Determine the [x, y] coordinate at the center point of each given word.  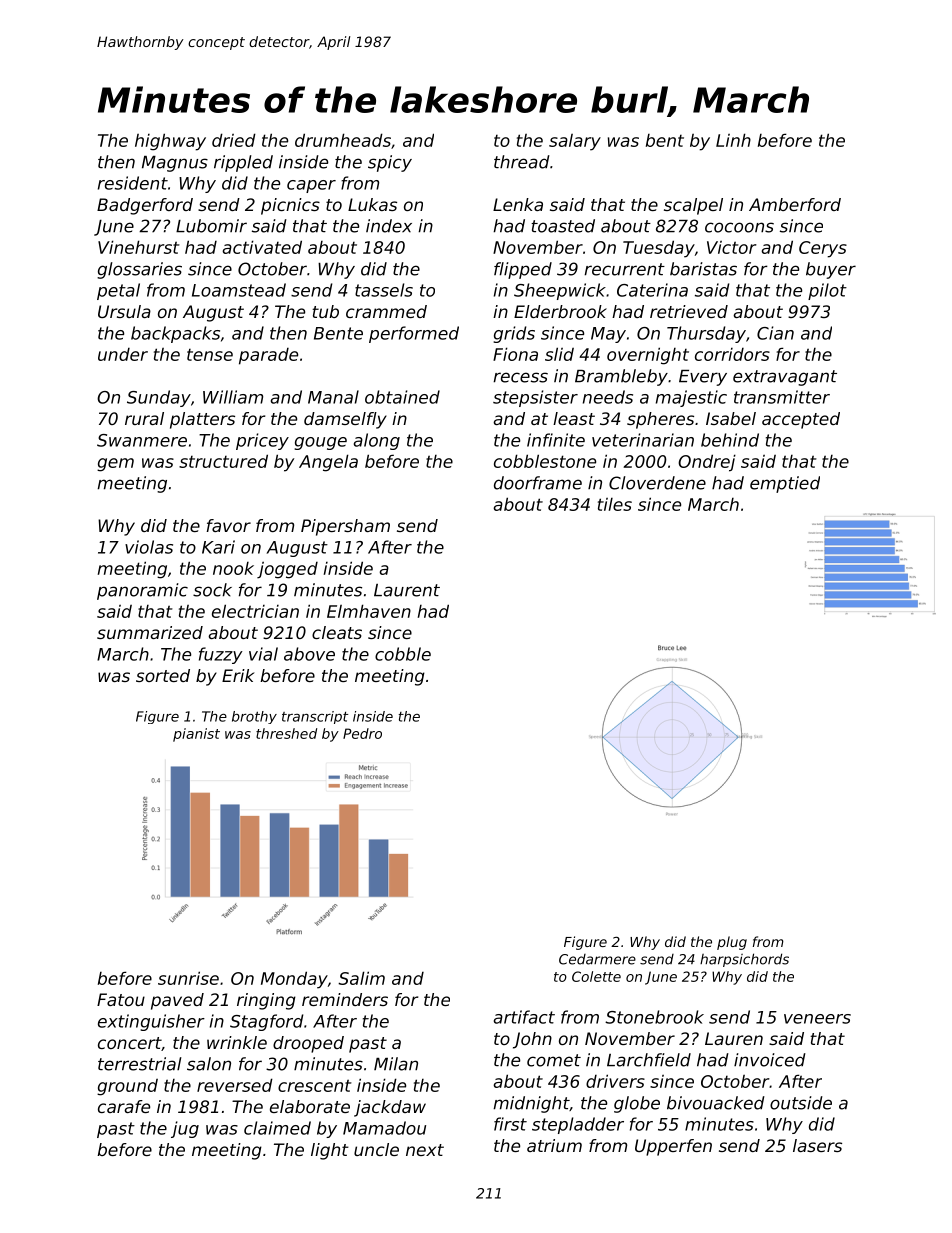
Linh [733, 140]
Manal [333, 397]
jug [185, 1129]
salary [575, 142]
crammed [386, 311]
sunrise [188, 978]
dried [234, 140]
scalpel [693, 206]
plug [732, 943]
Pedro [362, 733]
